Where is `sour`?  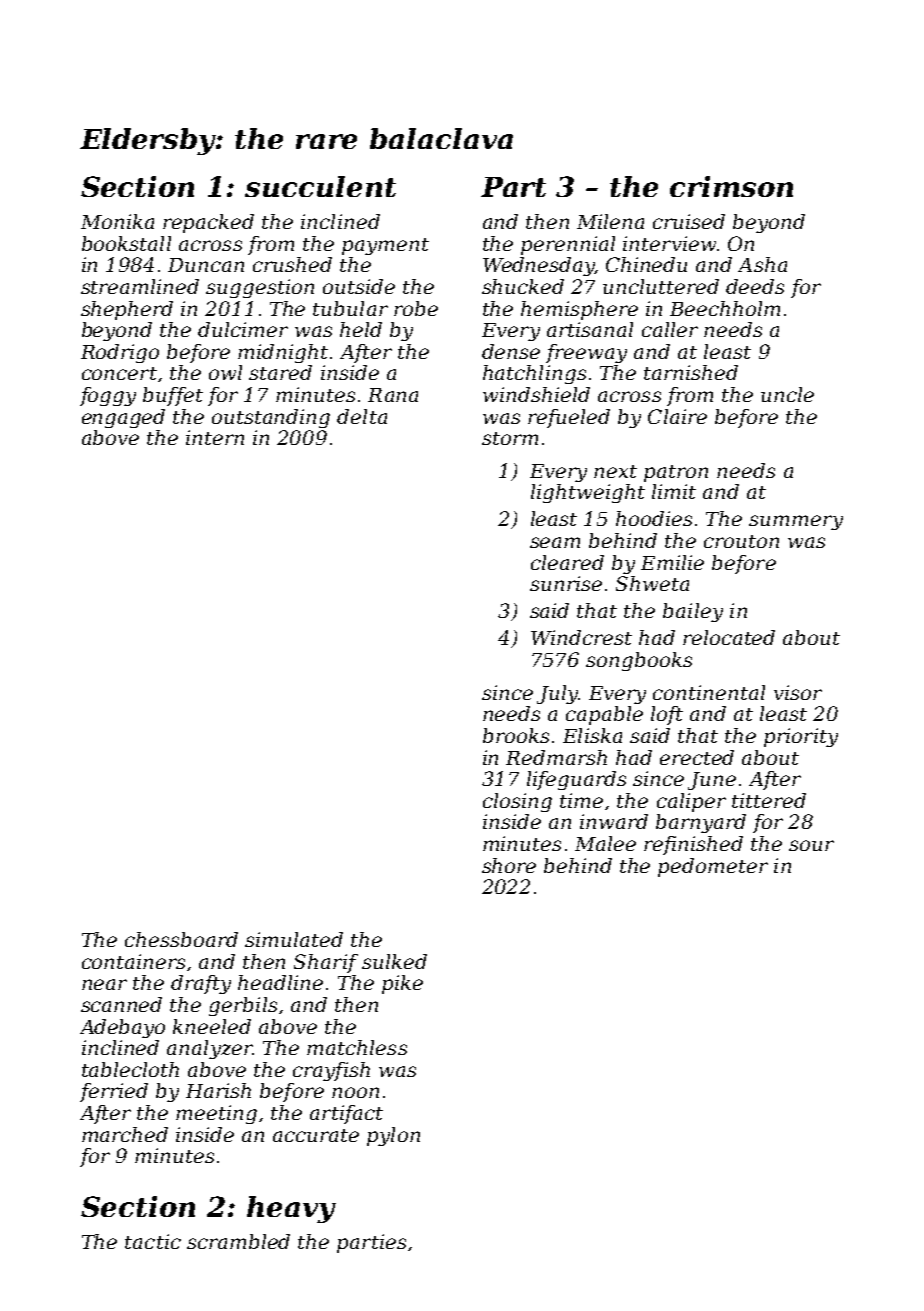 sour is located at coordinates (811, 845).
